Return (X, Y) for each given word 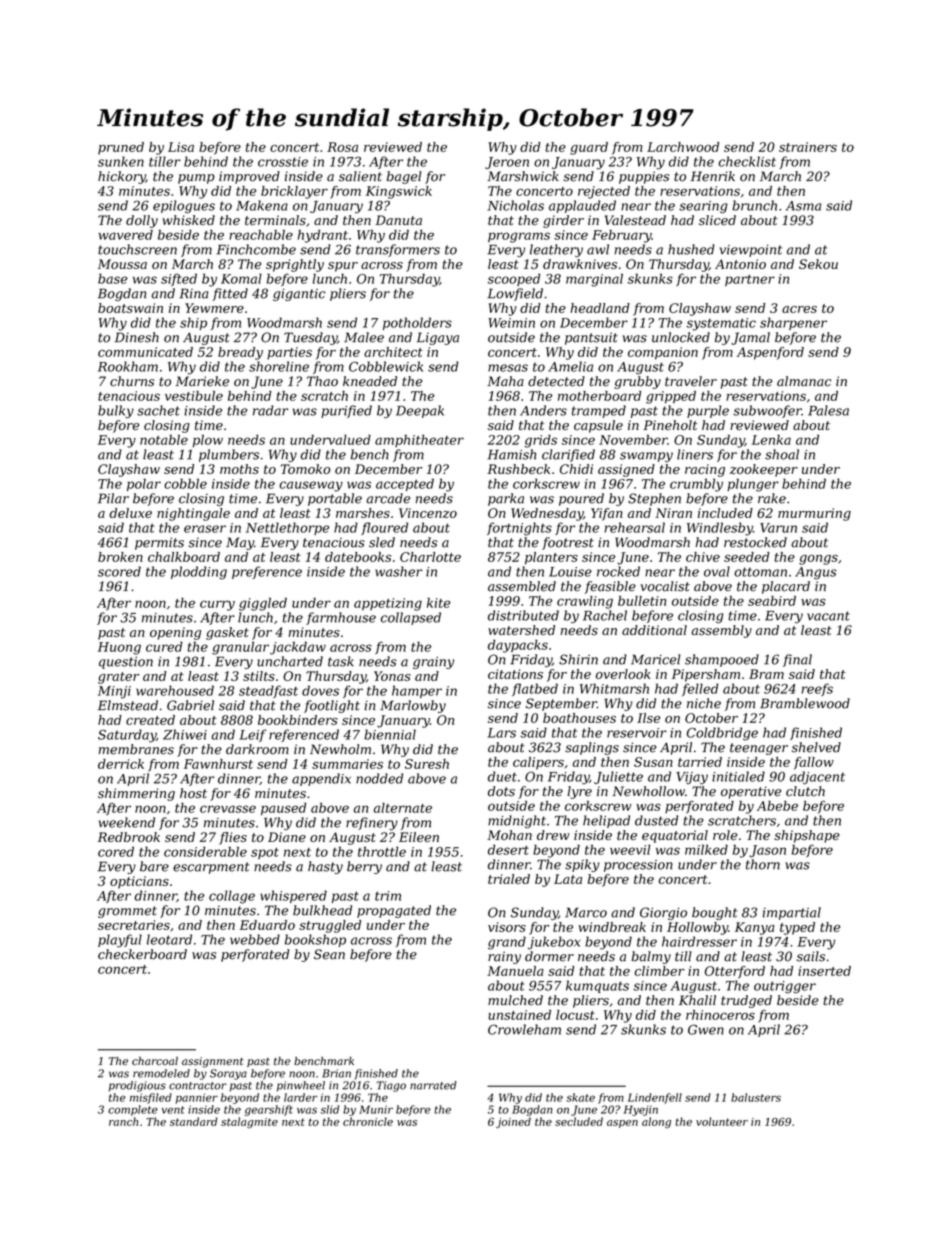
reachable (261, 235)
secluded (579, 1121)
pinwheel (301, 1086)
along (656, 1122)
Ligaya (438, 338)
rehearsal (634, 527)
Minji (114, 692)
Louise (570, 572)
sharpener (793, 323)
